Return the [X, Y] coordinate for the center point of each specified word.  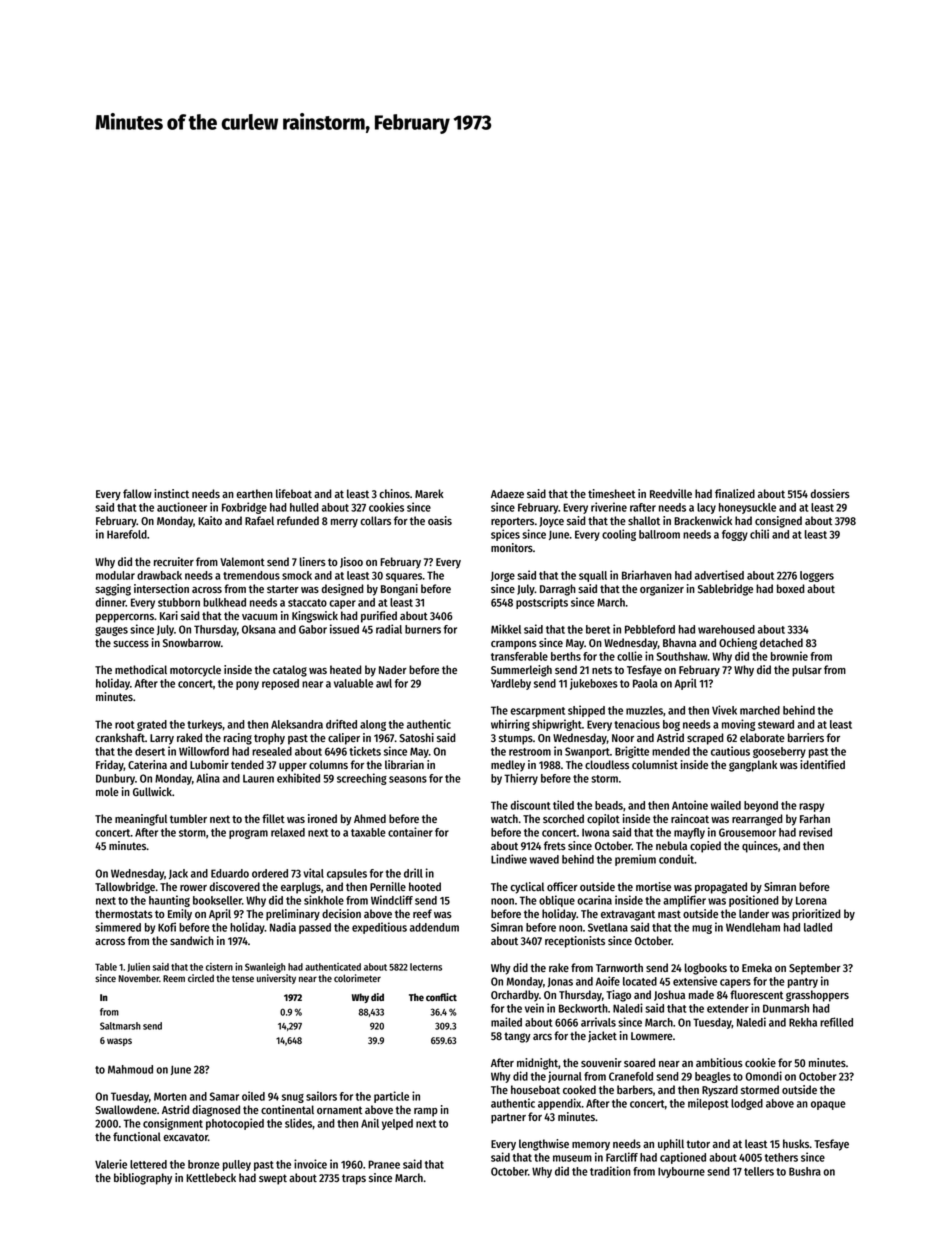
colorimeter [357, 978]
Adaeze [507, 493]
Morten [170, 1096]
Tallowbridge [125, 888]
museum [572, 1158]
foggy [735, 535]
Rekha [803, 1022]
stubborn [179, 602]
